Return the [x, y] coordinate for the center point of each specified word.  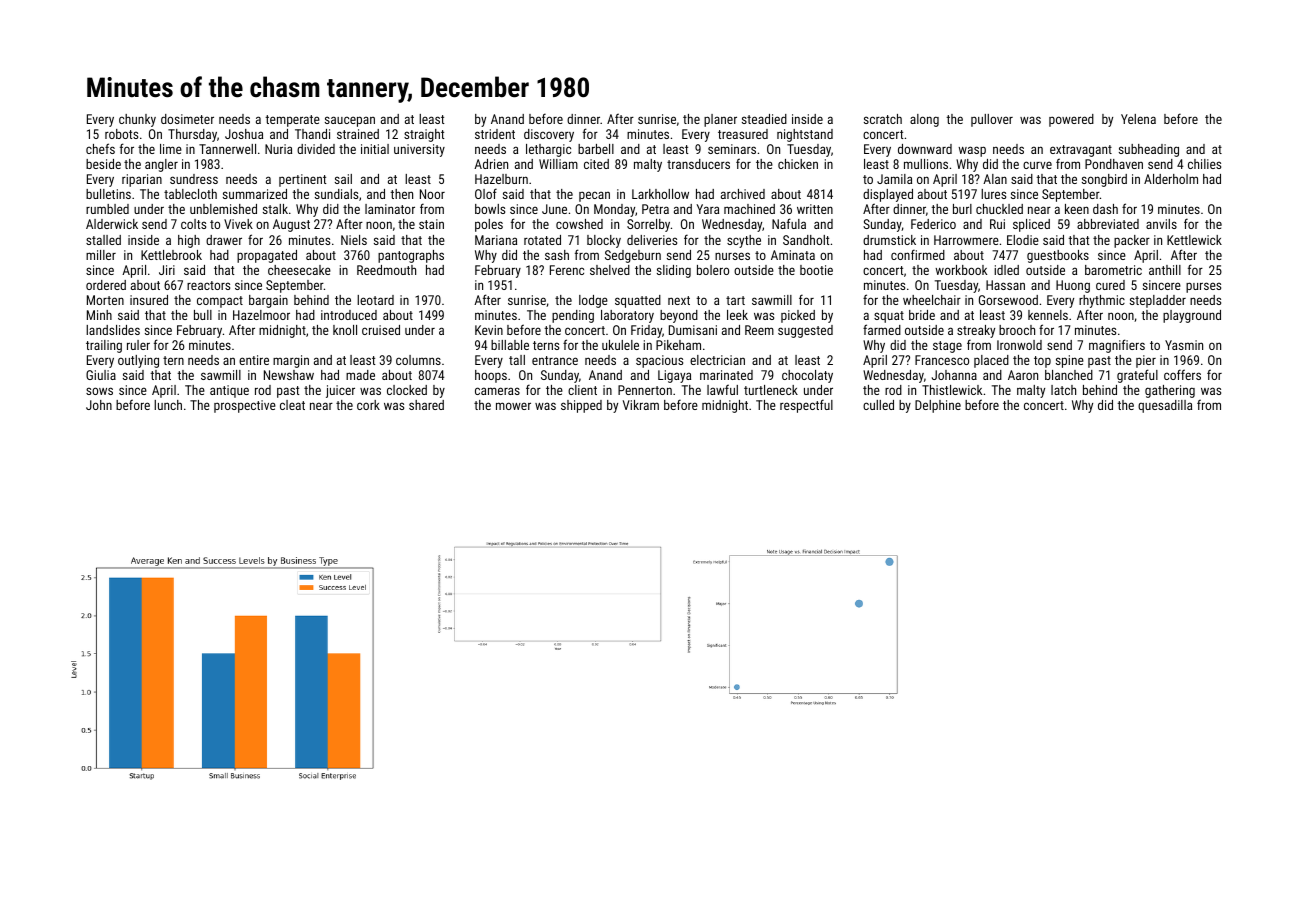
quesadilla [1165, 406]
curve [1037, 165]
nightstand [805, 135]
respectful [806, 406]
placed [991, 361]
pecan [594, 196]
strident [495, 134]
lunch [168, 405]
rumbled [107, 209]
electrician [717, 360]
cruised [381, 330]
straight [424, 135]
